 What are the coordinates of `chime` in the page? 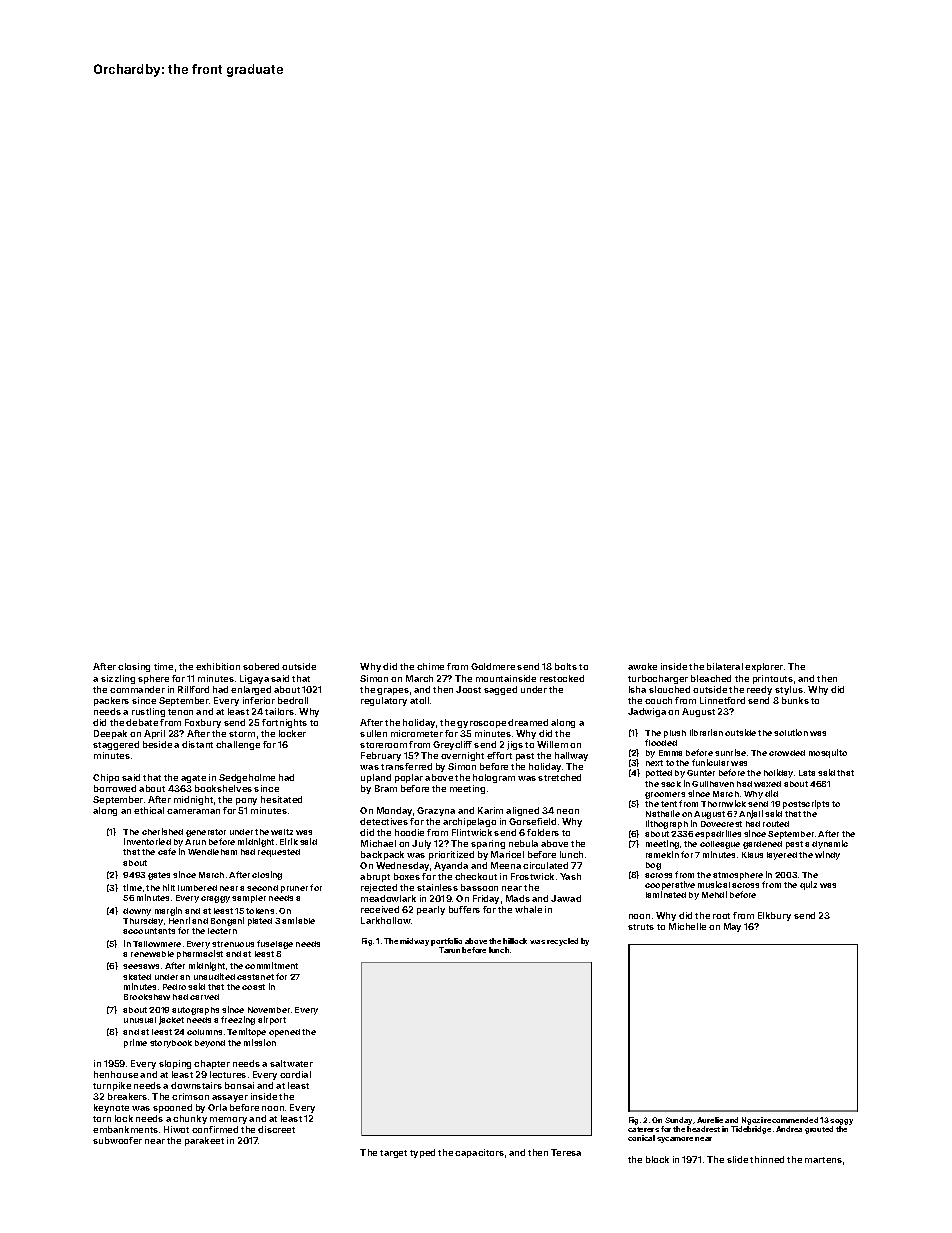 It's located at (430, 666).
